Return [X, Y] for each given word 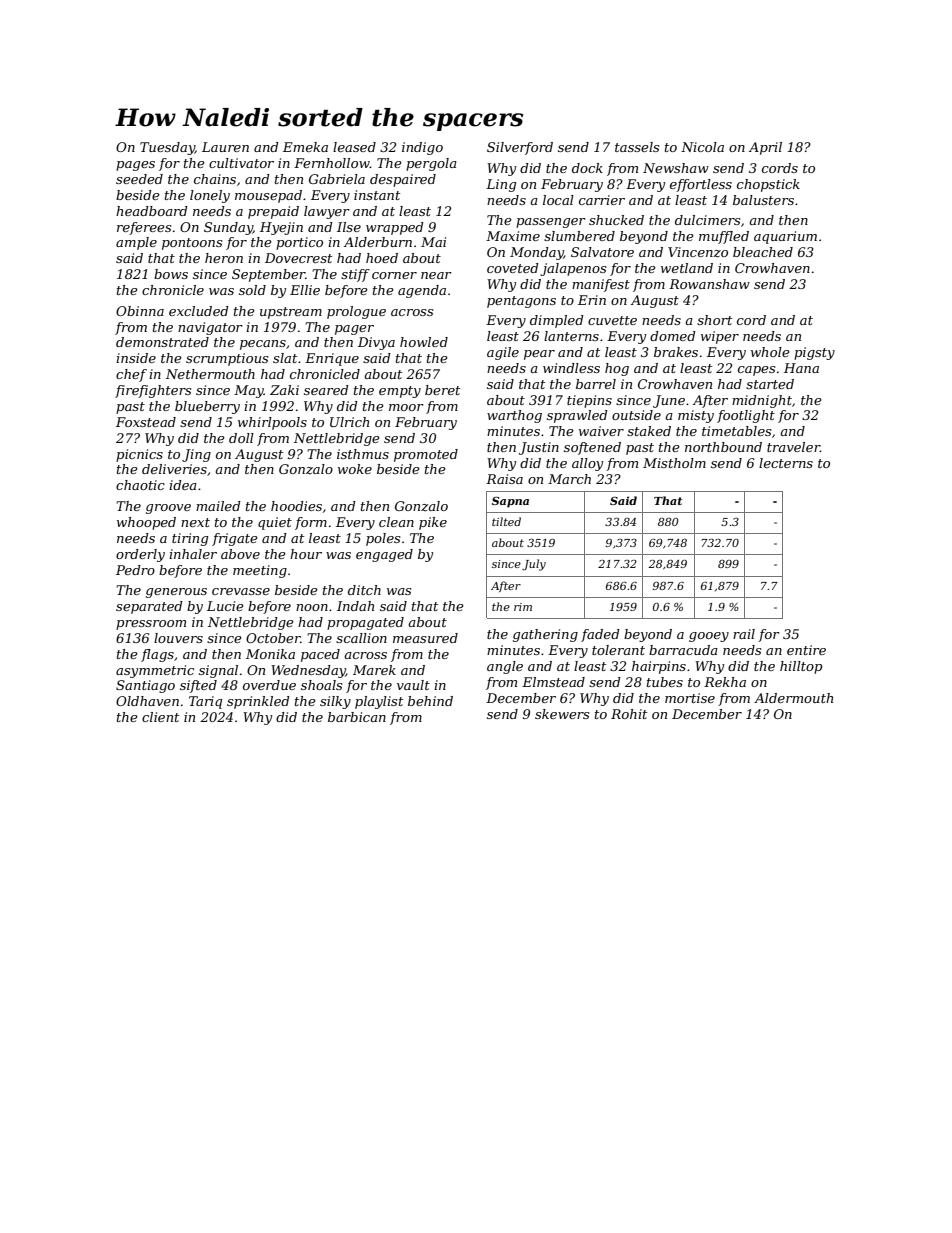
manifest [601, 285]
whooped [146, 523]
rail [744, 634]
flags [157, 655]
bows [171, 274]
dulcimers [707, 220]
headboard [152, 211]
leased [354, 147]
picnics [139, 455]
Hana [801, 368]
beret [442, 390]
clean [396, 522]
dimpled [557, 321]
